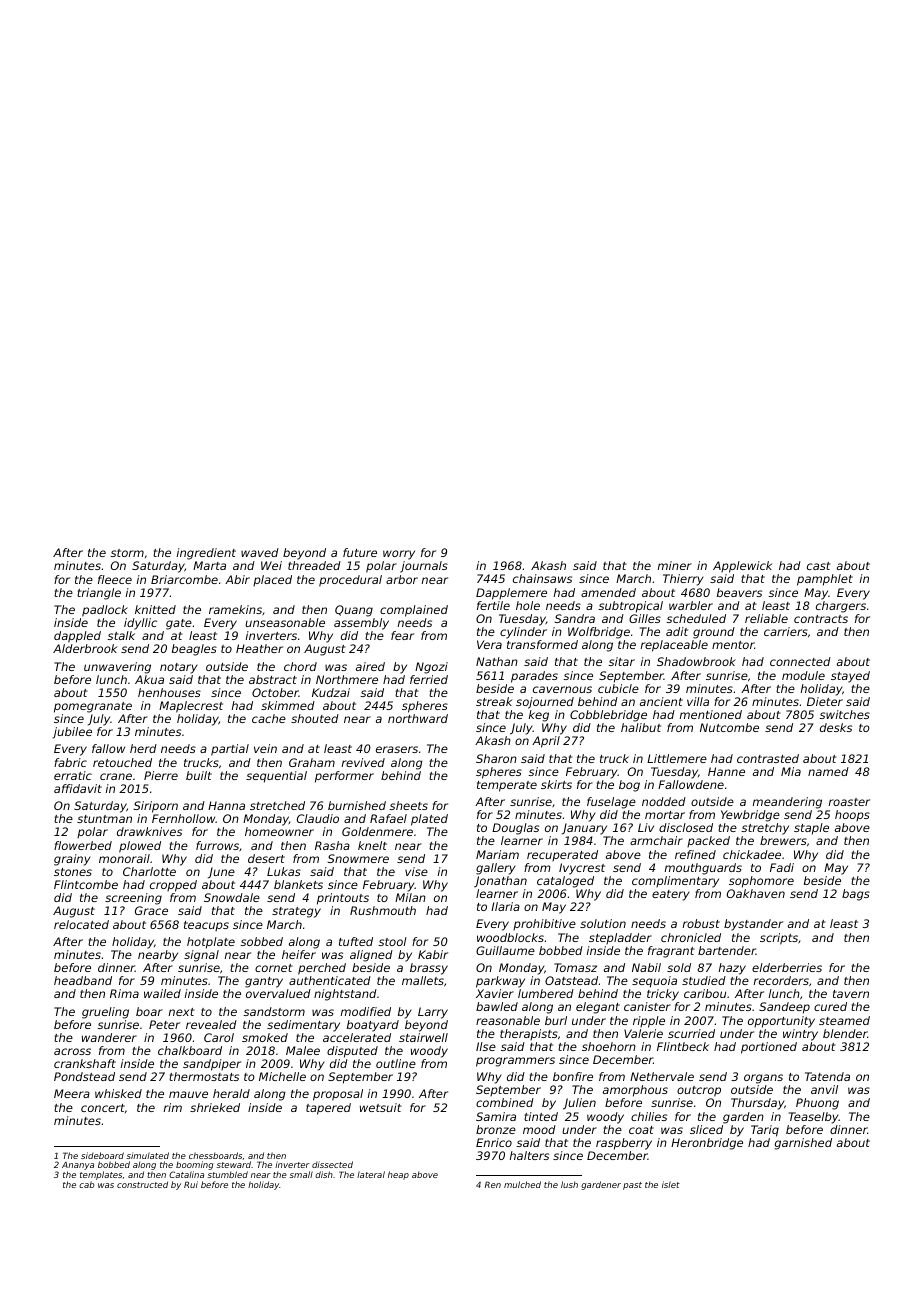 This screenshot has width=924, height=1308. What do you see at coordinates (275, 692) in the screenshot?
I see `October` at bounding box center [275, 692].
